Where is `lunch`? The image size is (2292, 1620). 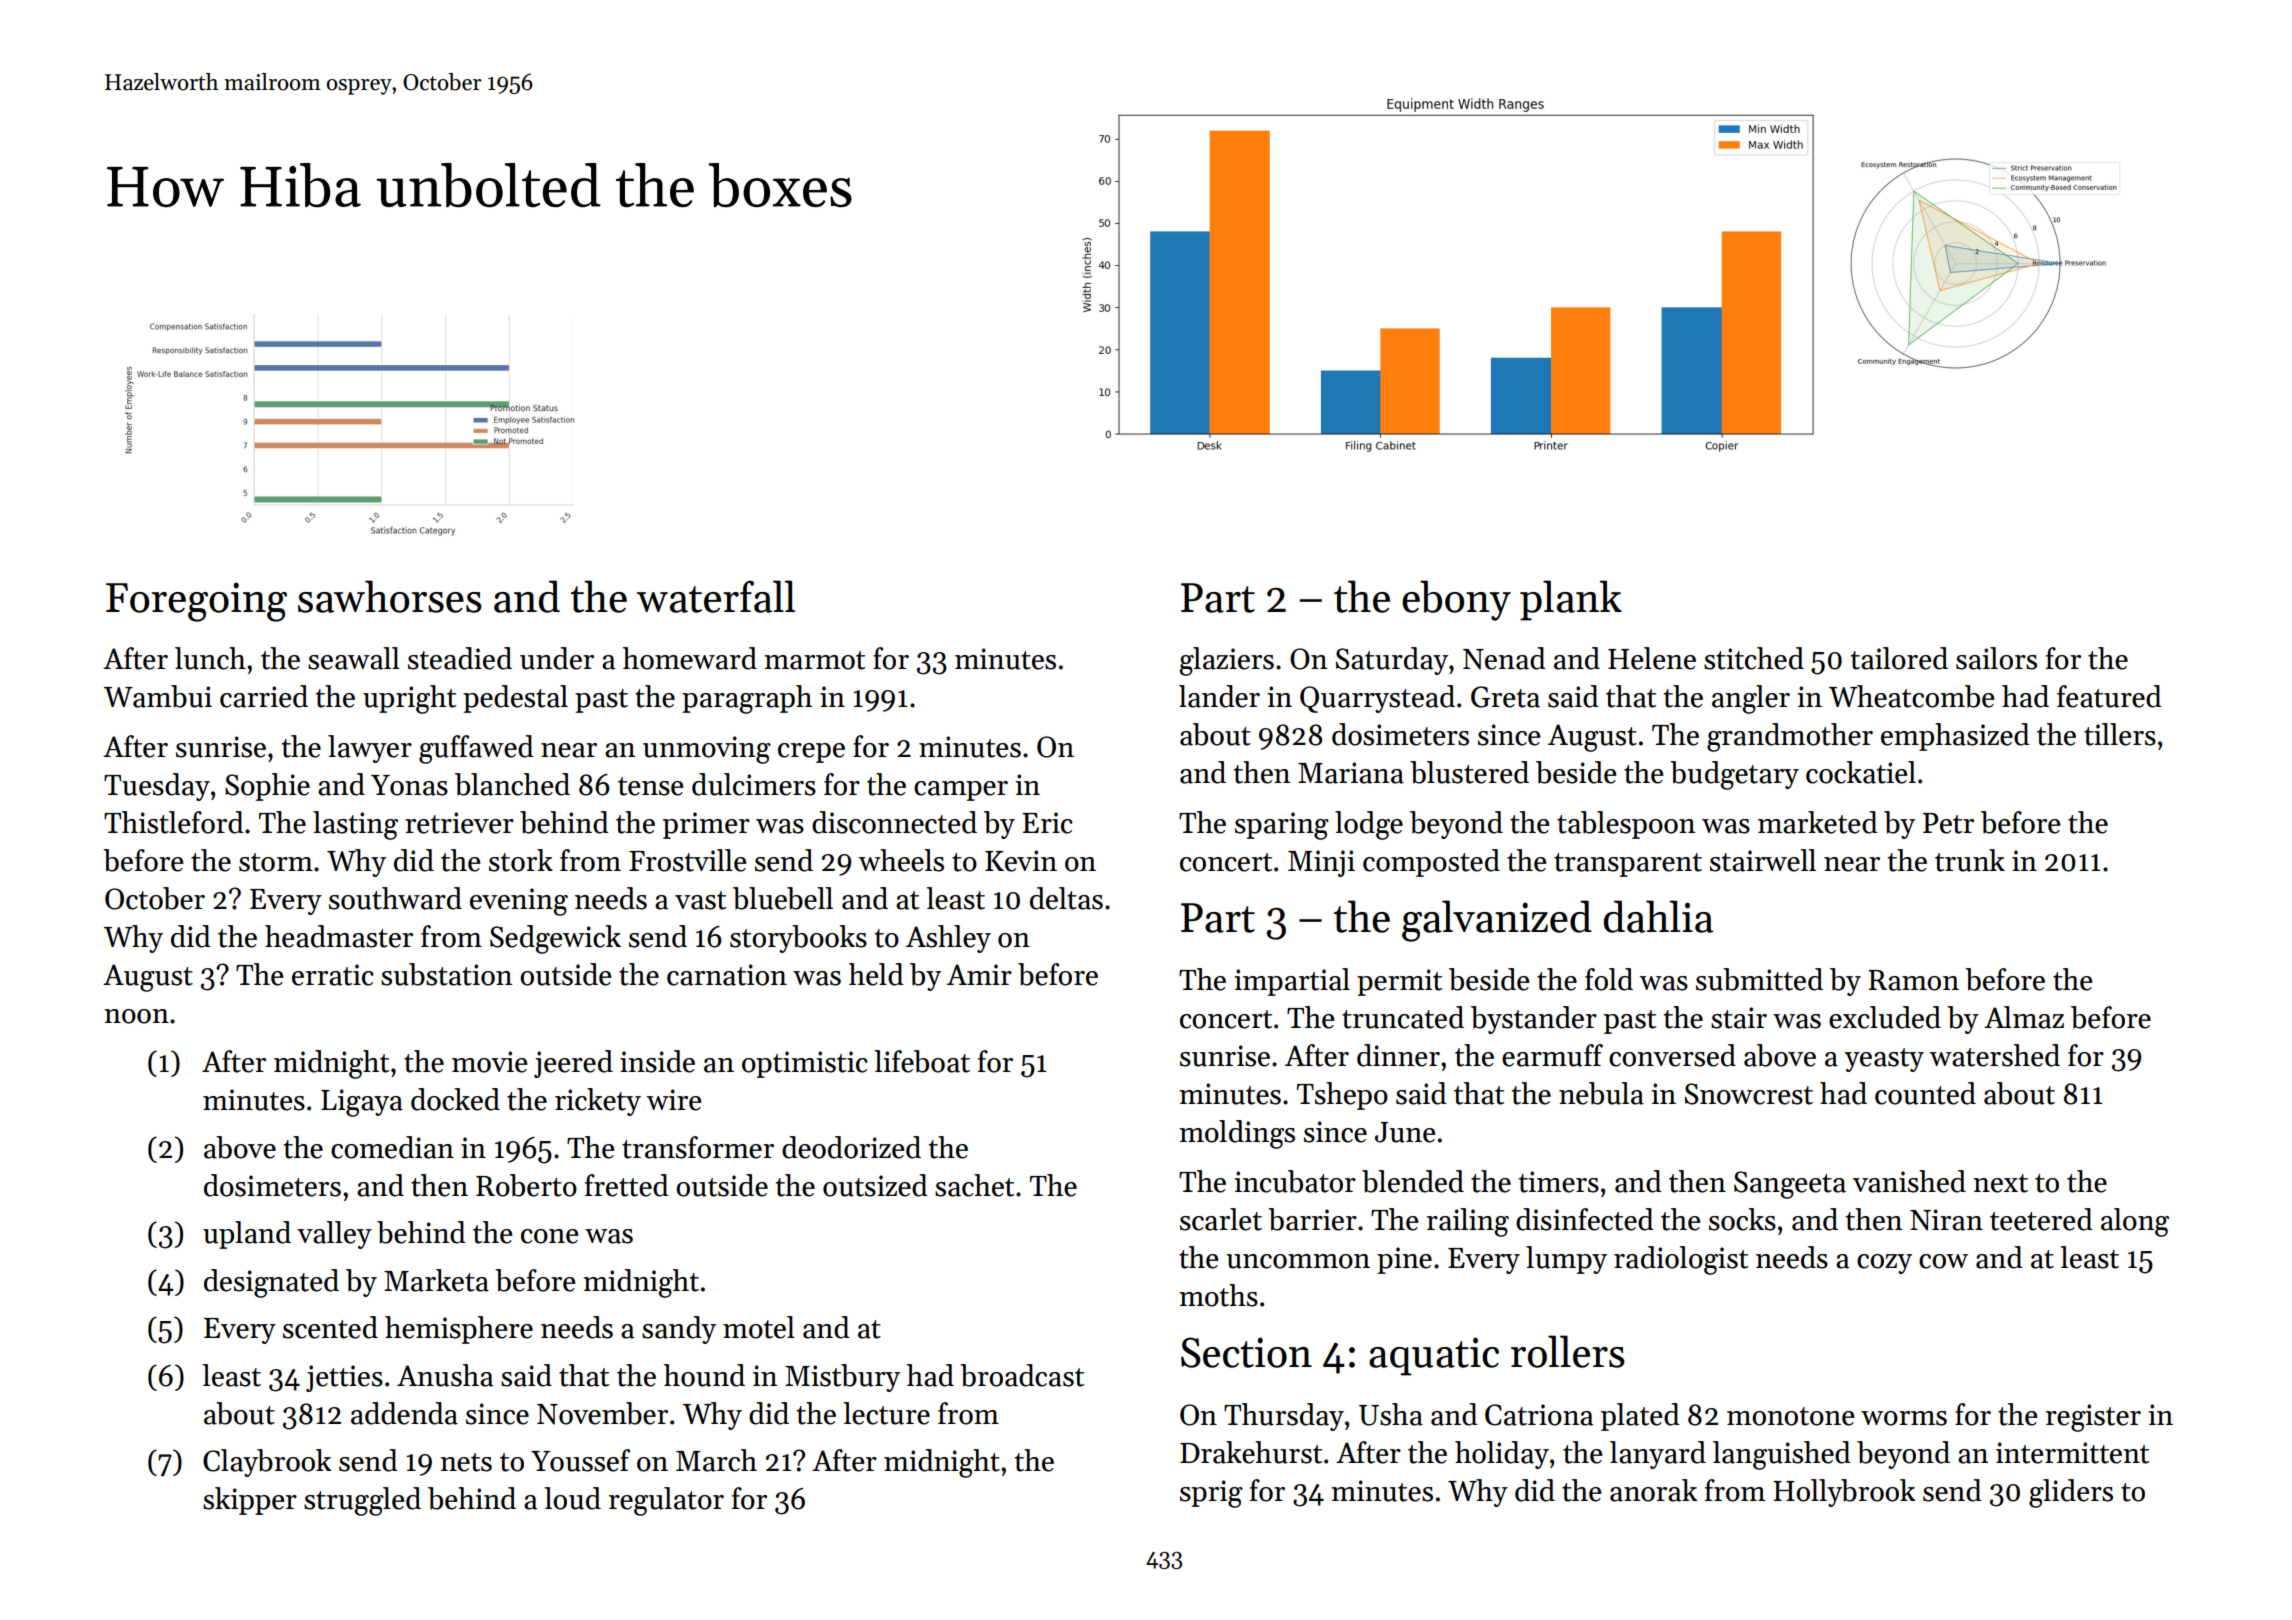
lunch is located at coordinates (210, 658).
